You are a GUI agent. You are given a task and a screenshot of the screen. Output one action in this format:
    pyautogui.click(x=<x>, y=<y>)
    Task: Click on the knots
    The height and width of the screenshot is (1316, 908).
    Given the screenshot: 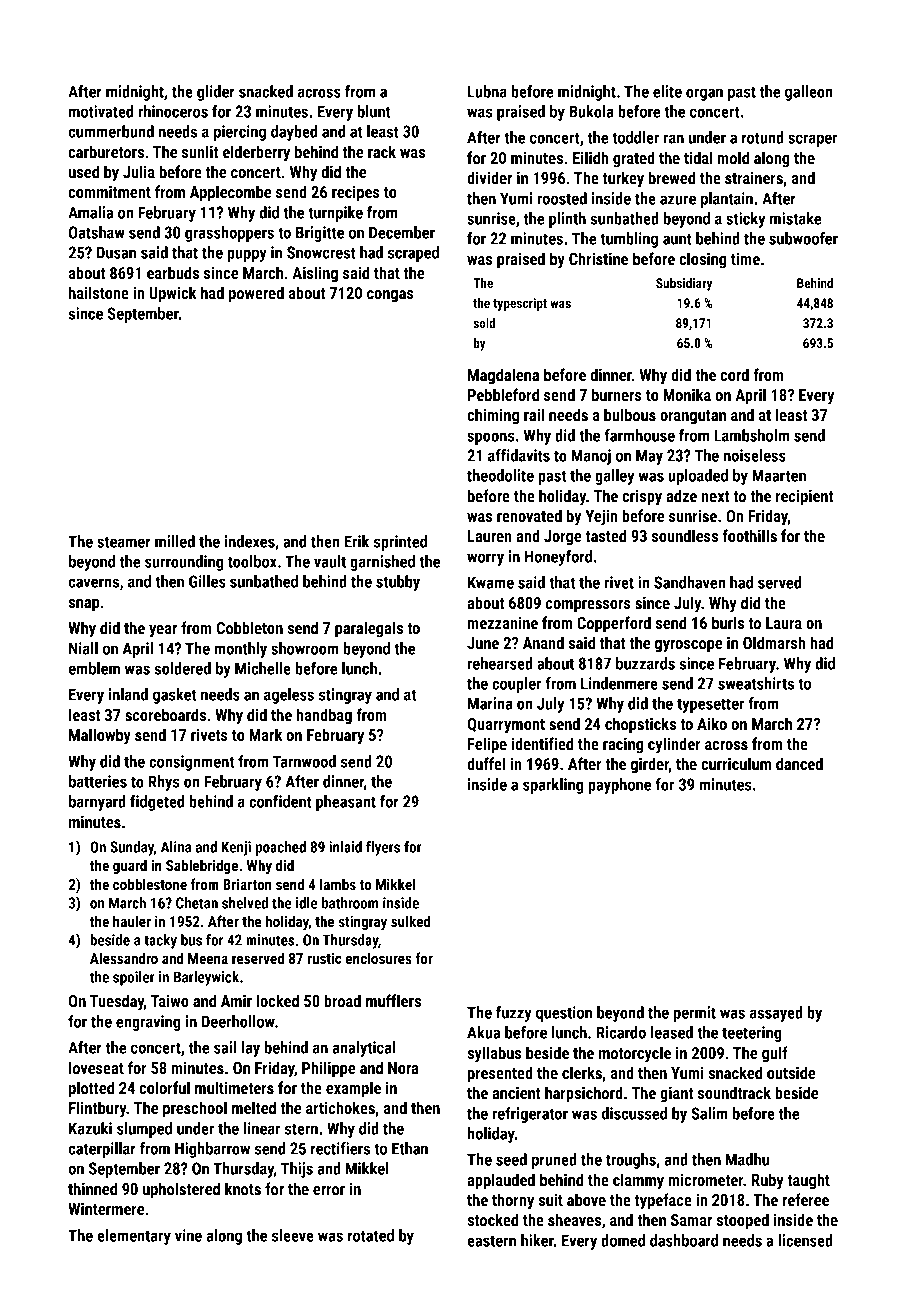 What is the action you would take?
    pyautogui.click(x=243, y=1188)
